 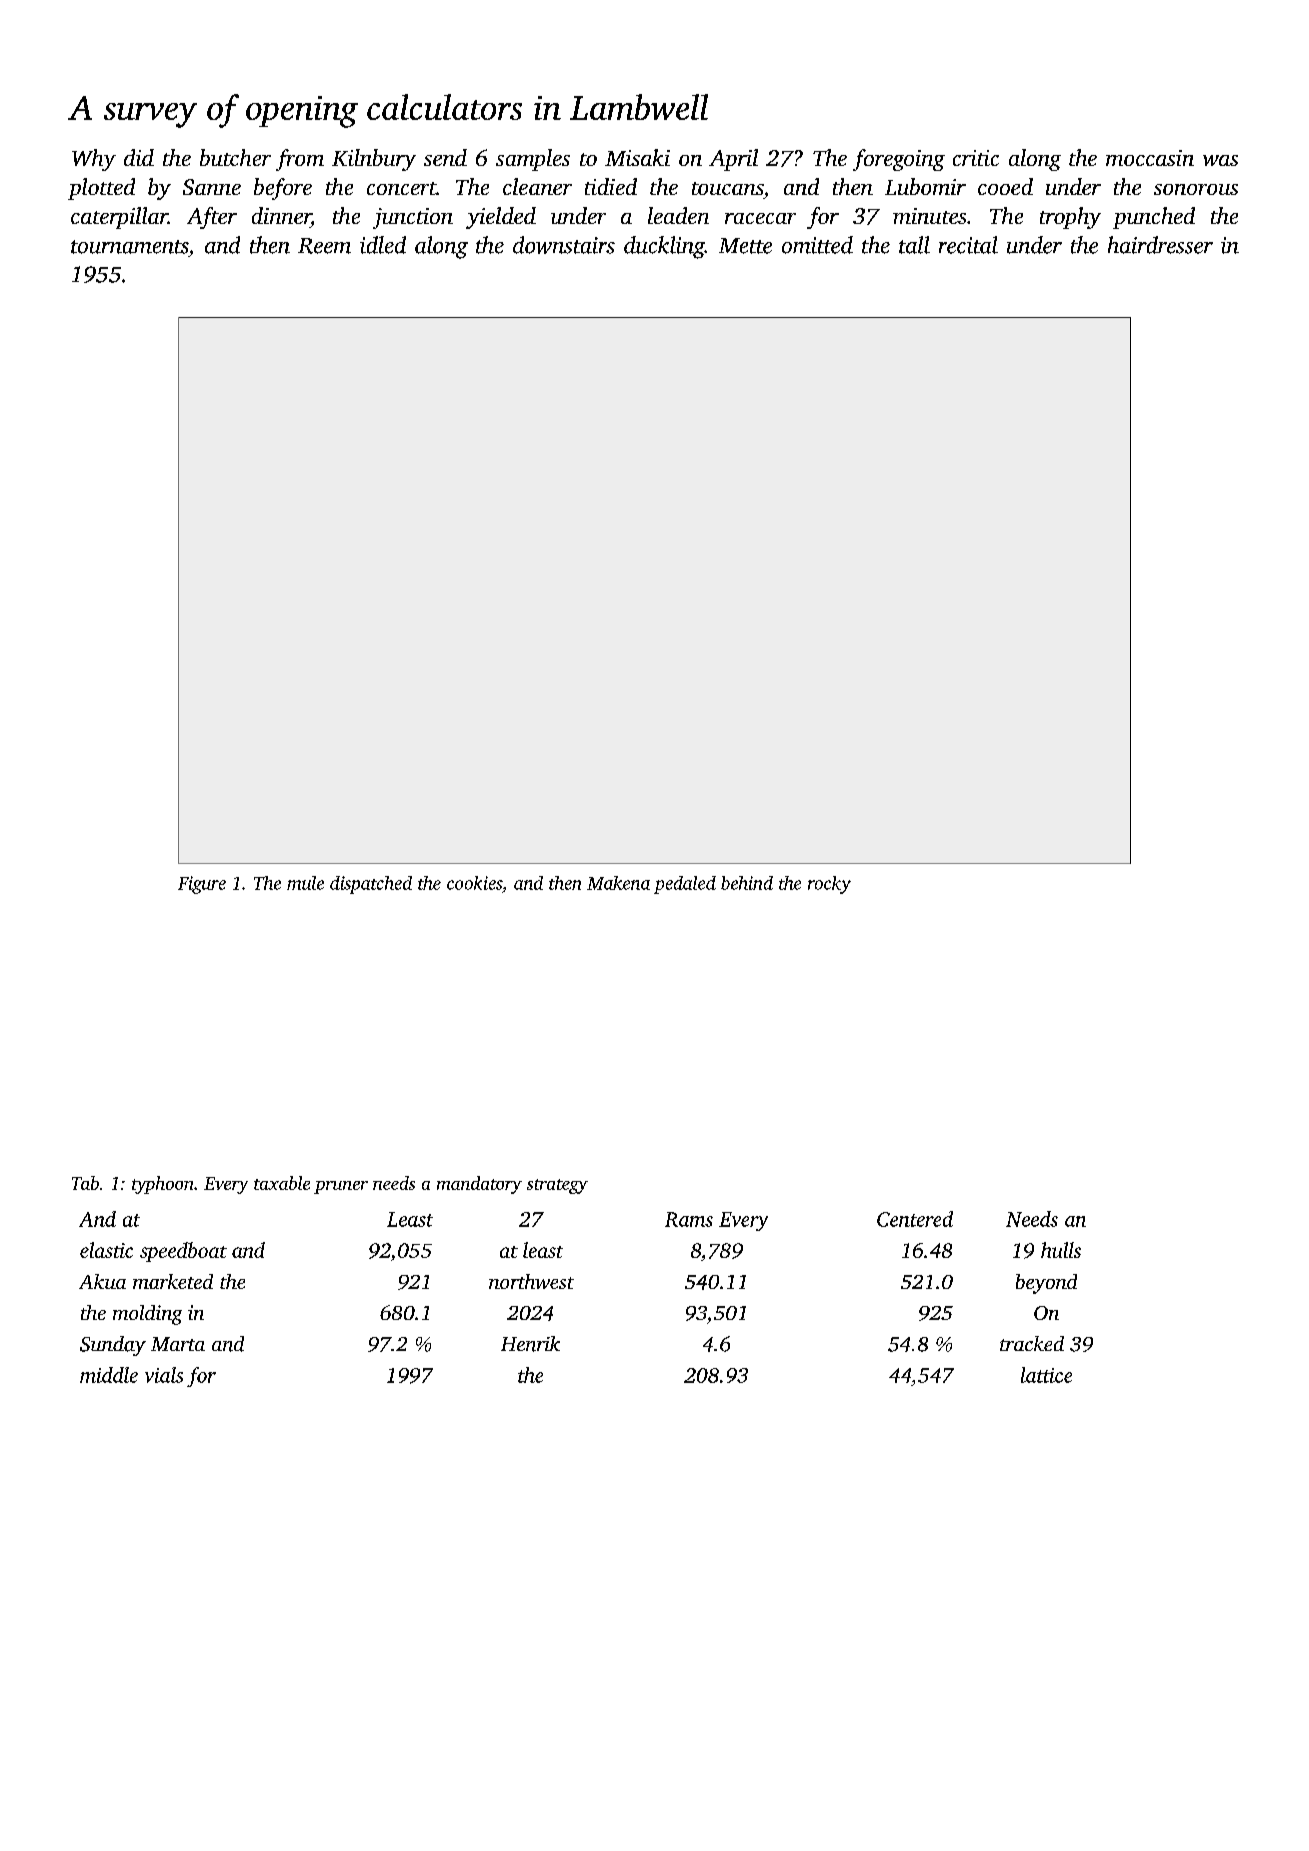 What do you see at coordinates (305, 883) in the page?
I see `mule` at bounding box center [305, 883].
